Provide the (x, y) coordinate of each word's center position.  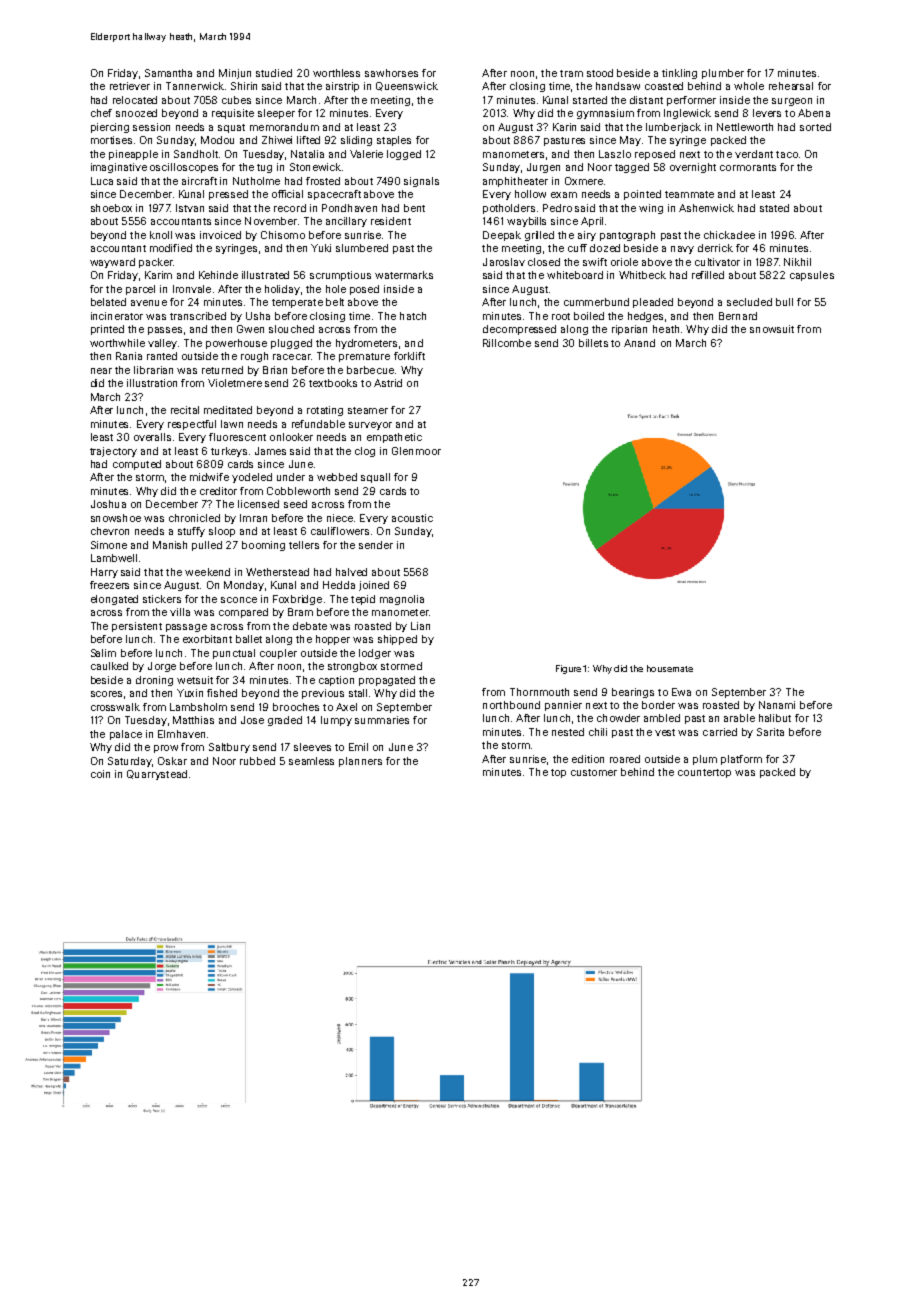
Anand (639, 343)
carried (720, 732)
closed (544, 262)
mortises (111, 140)
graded (285, 721)
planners (360, 762)
